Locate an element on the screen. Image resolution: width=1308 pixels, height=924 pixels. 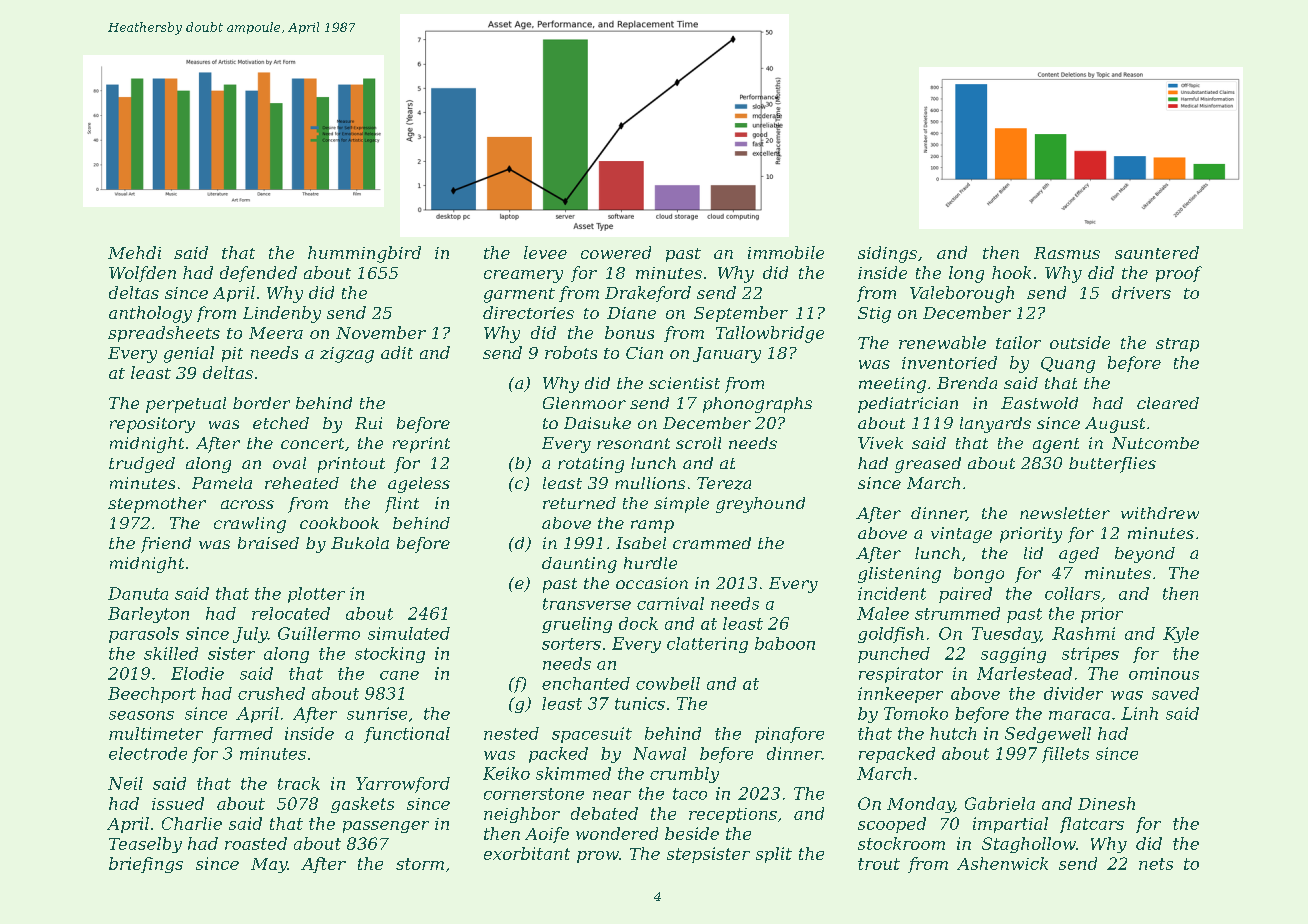
briefings is located at coordinates (146, 865).
